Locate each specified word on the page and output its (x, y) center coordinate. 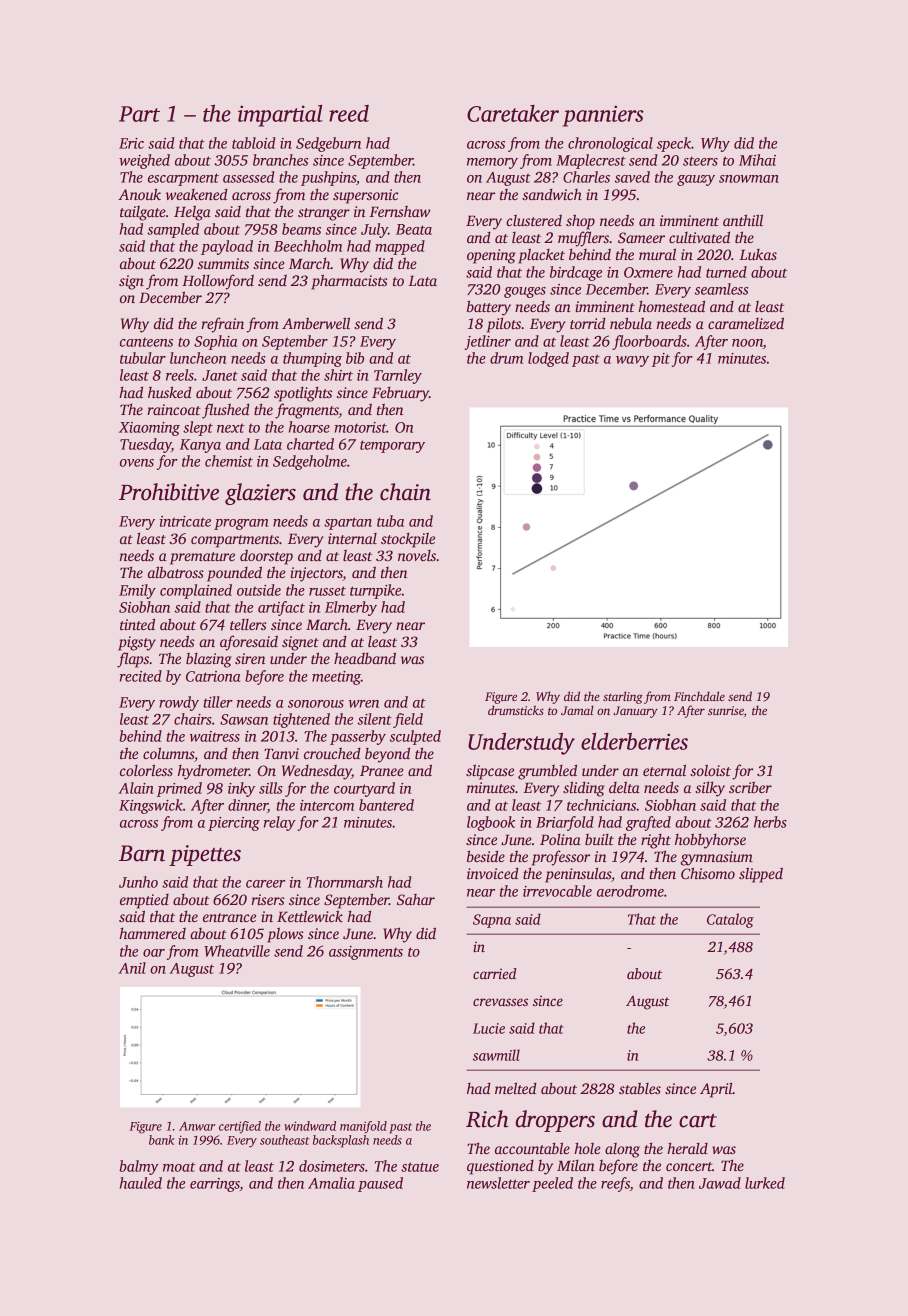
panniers (603, 116)
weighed (144, 161)
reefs (615, 1184)
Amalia (331, 1183)
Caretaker (513, 113)
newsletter (498, 1183)
